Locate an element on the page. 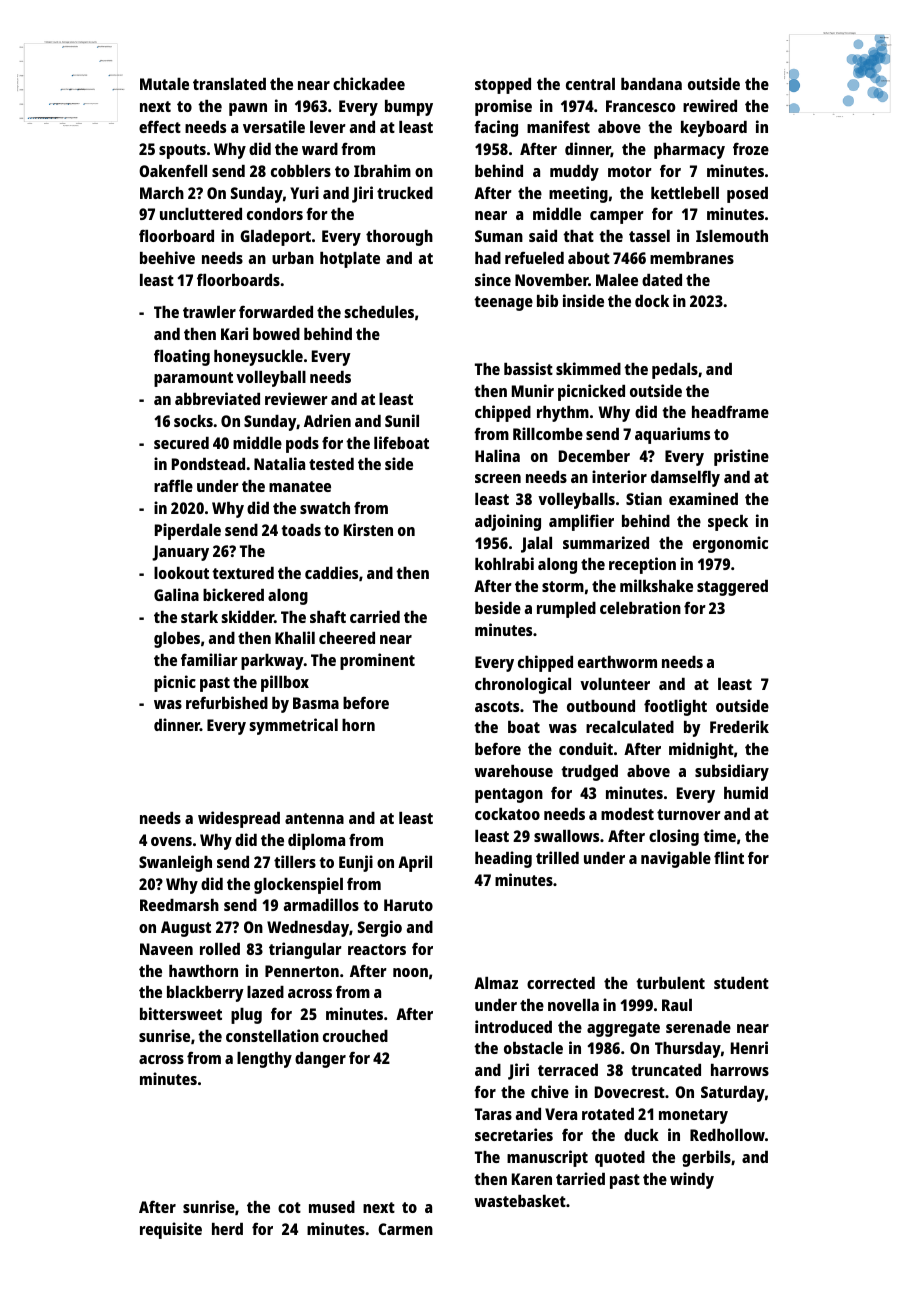 Image resolution: width=908 pixels, height=1316 pixels. milkshake is located at coordinates (656, 585).
